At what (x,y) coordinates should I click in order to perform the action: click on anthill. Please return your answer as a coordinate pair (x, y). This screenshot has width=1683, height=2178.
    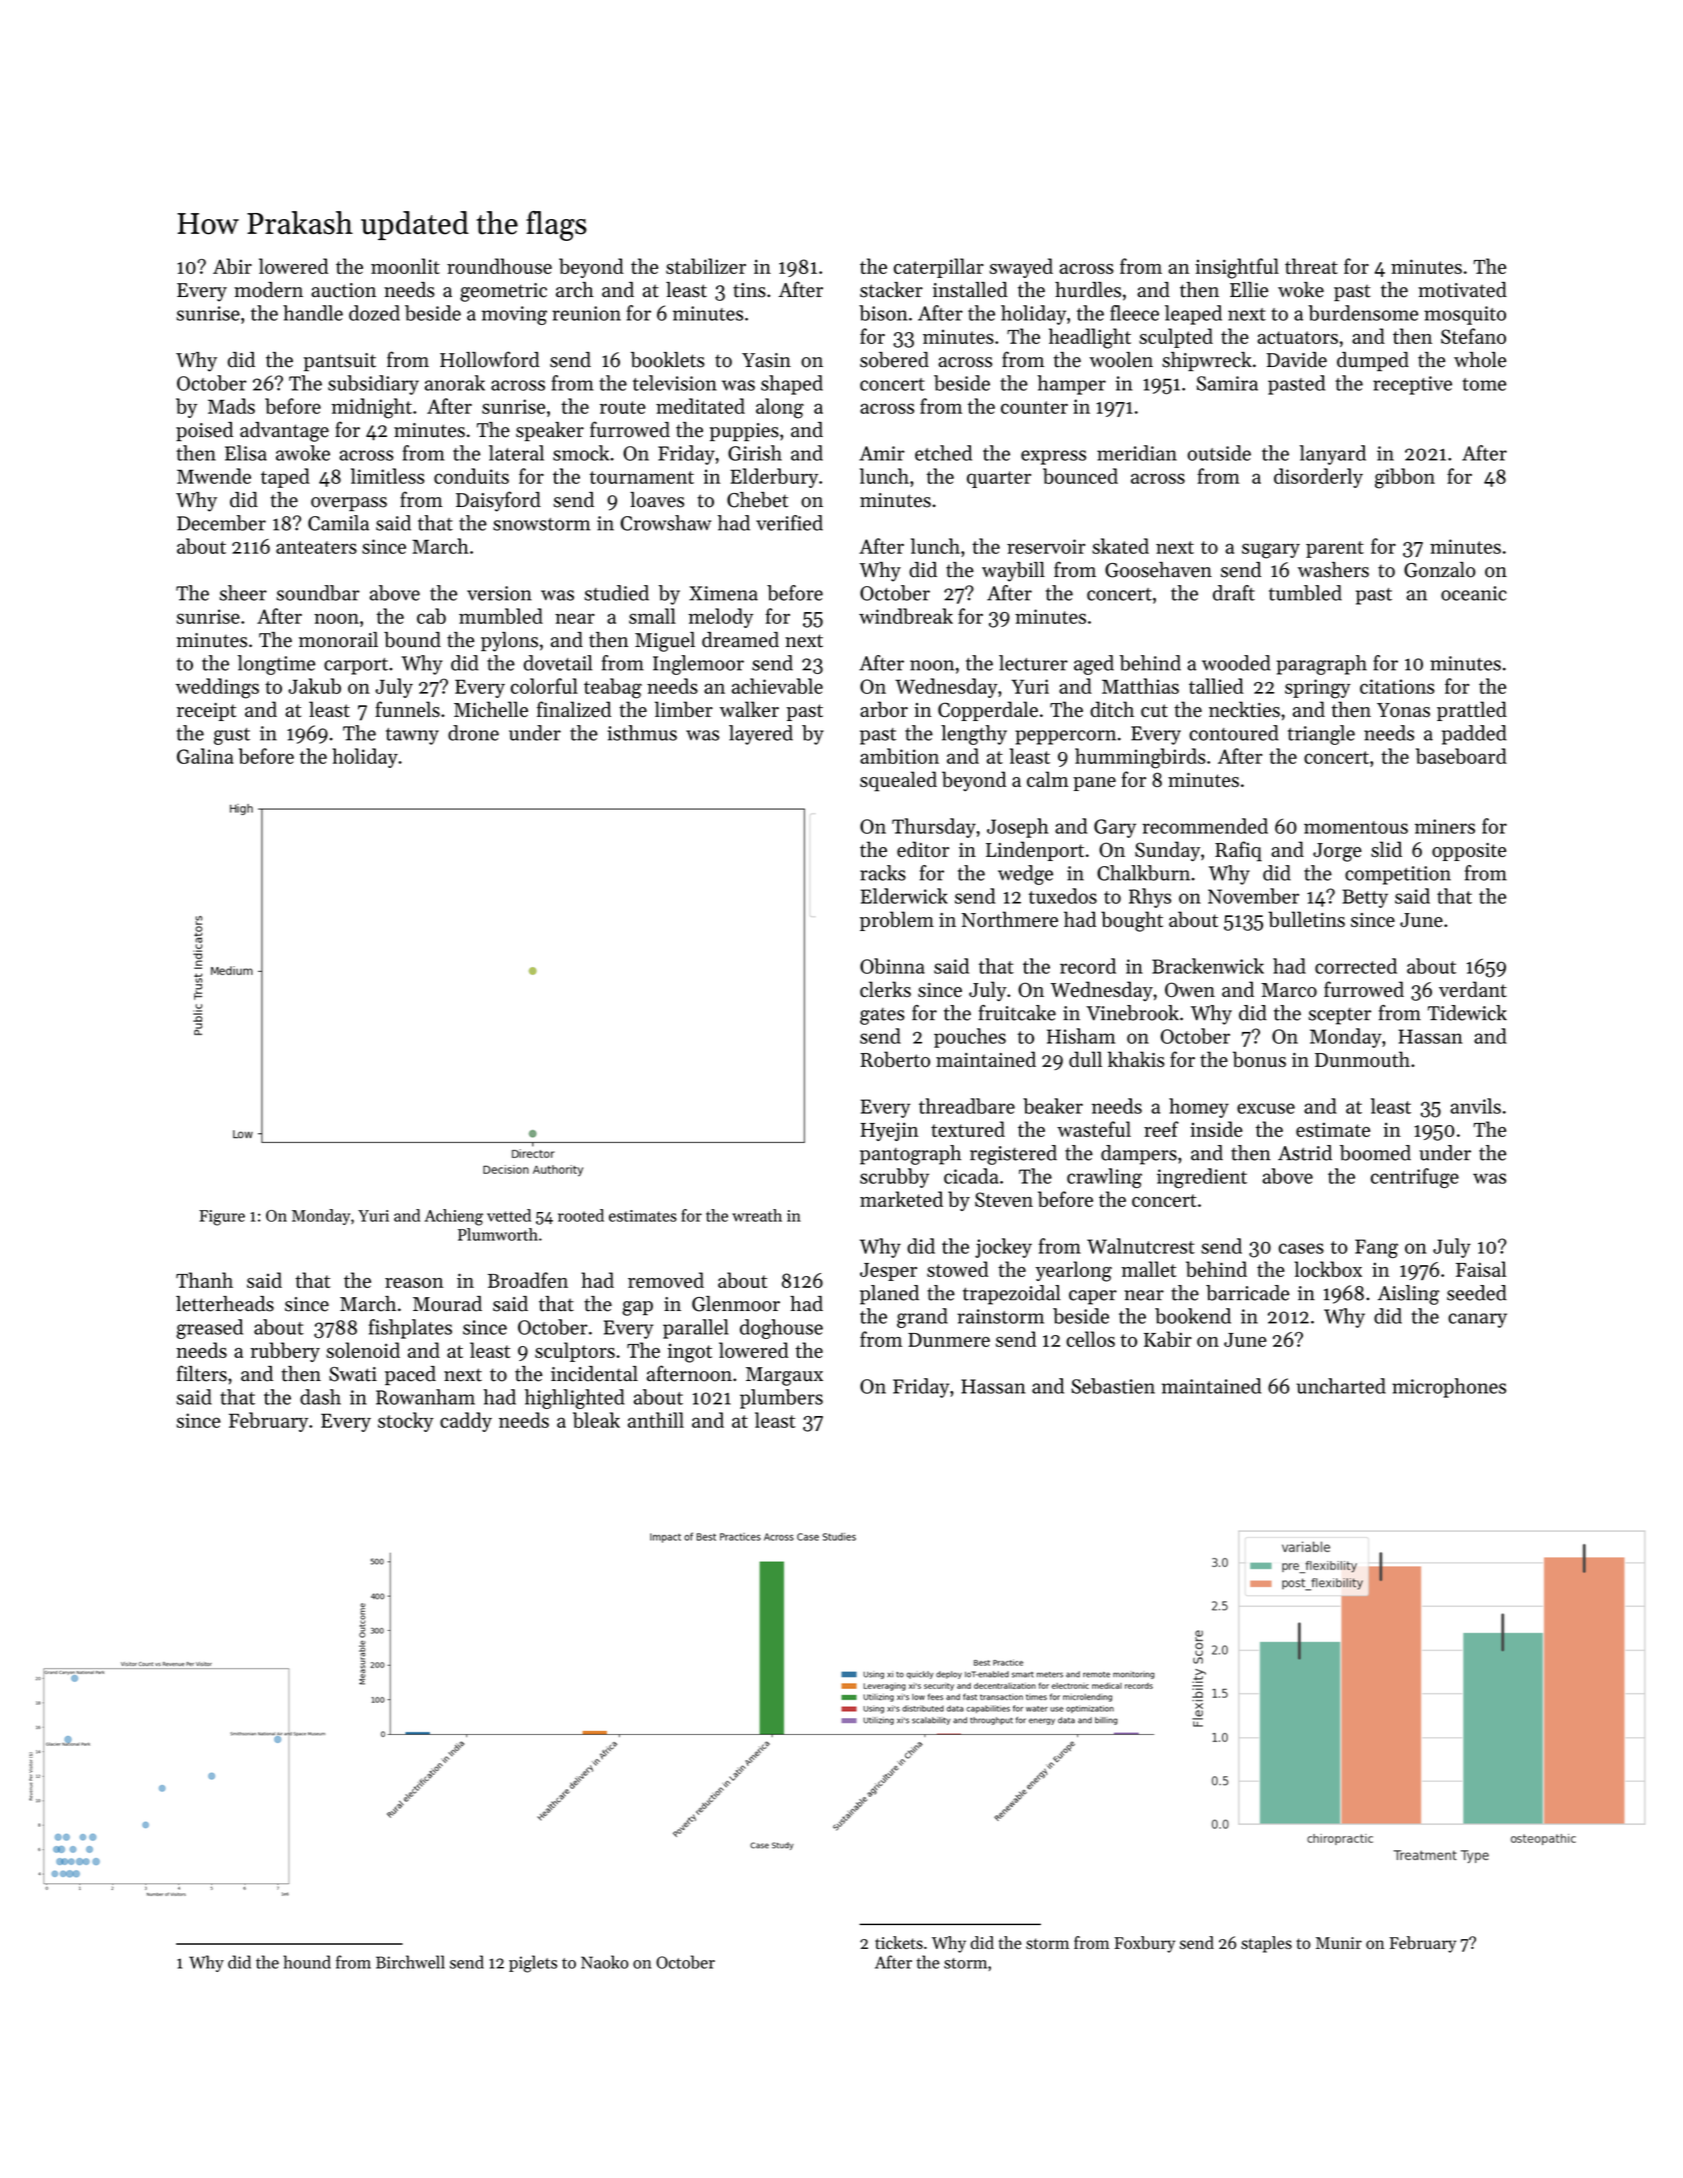
    Looking at the image, I should click on (656, 1420).
